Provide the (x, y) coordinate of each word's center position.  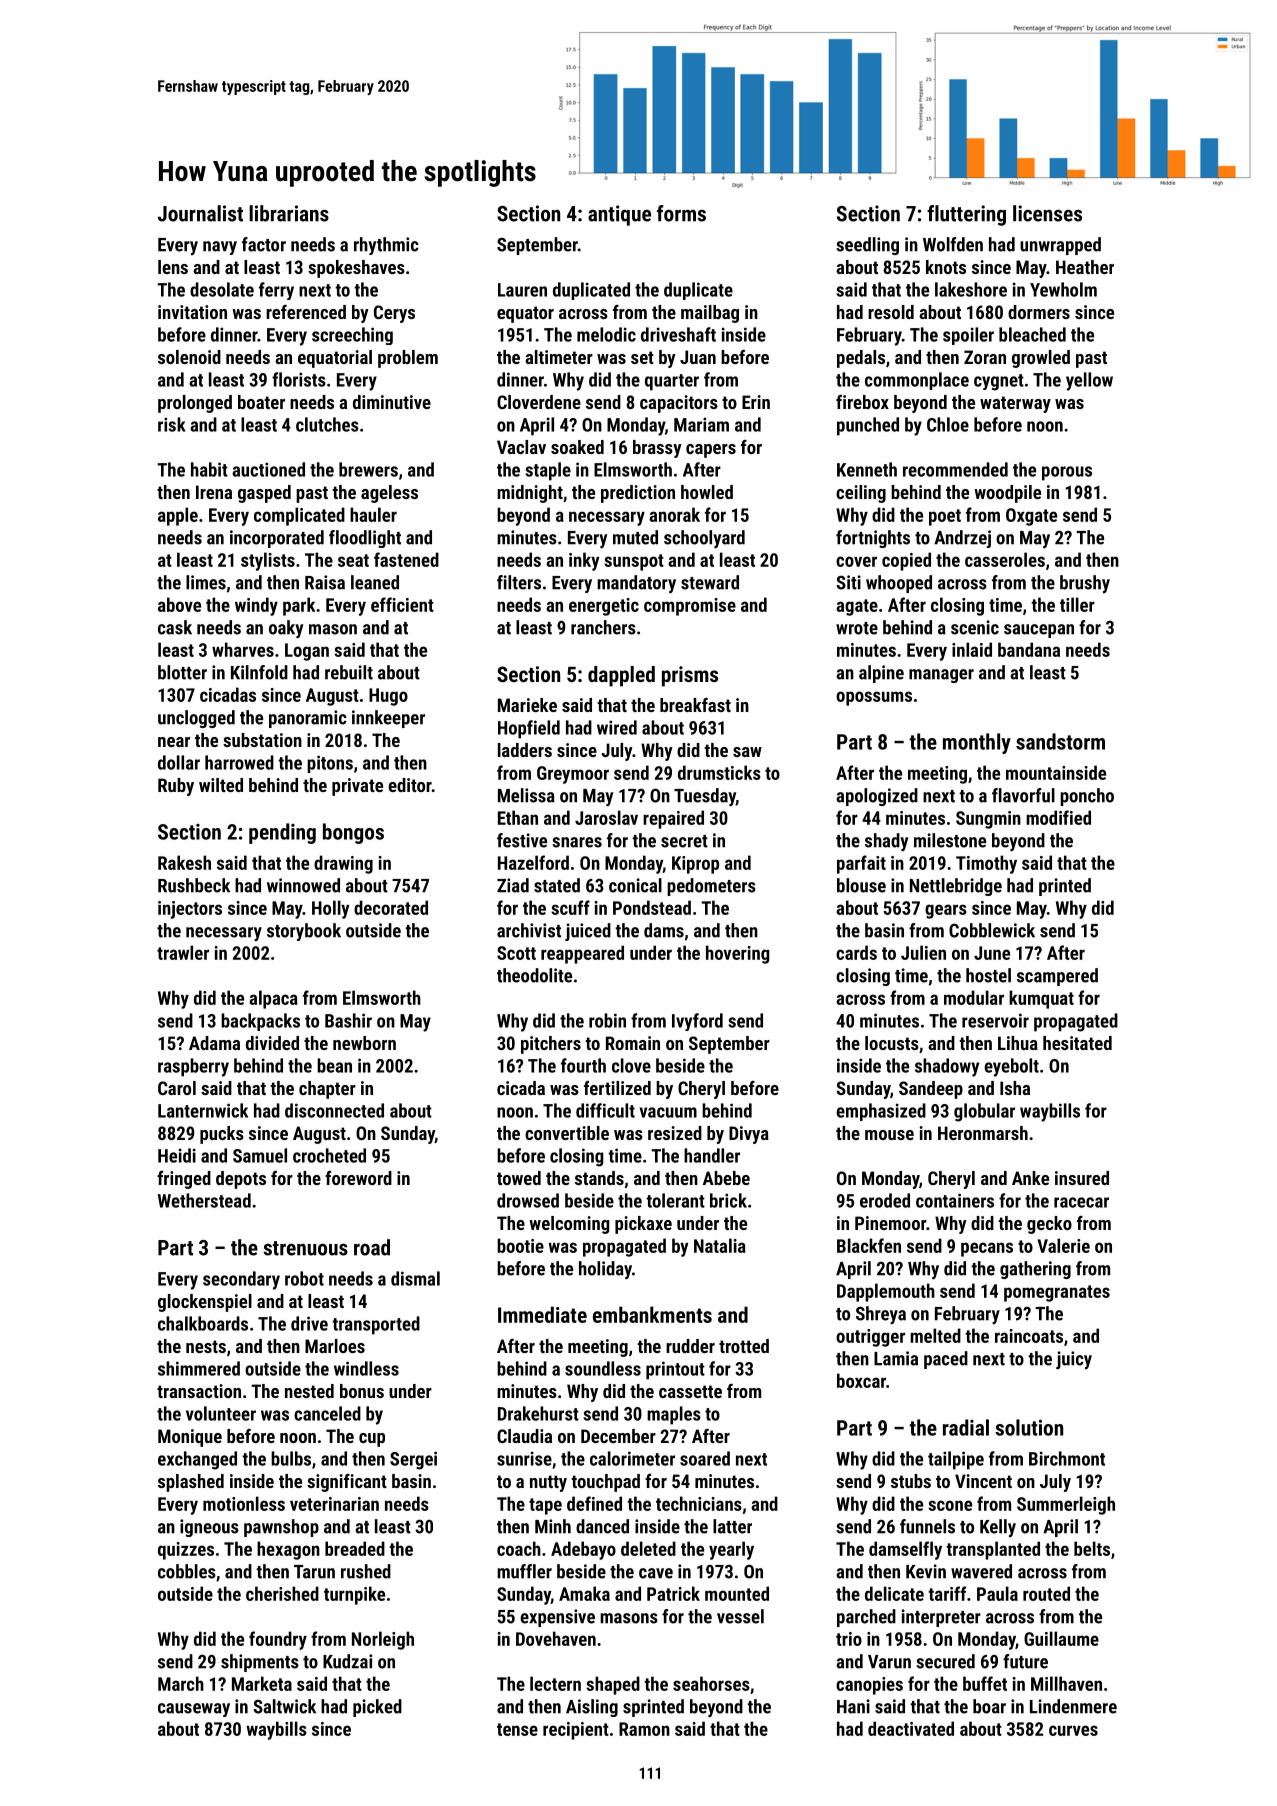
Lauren (522, 290)
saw (747, 752)
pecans (987, 1249)
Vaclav (521, 447)
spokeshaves (356, 269)
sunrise (524, 1458)
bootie (520, 1245)
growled (1041, 359)
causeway (194, 1710)
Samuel (260, 1155)
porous (1067, 473)
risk (172, 424)
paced (946, 1360)
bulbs (291, 1458)
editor (410, 785)
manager (941, 676)
